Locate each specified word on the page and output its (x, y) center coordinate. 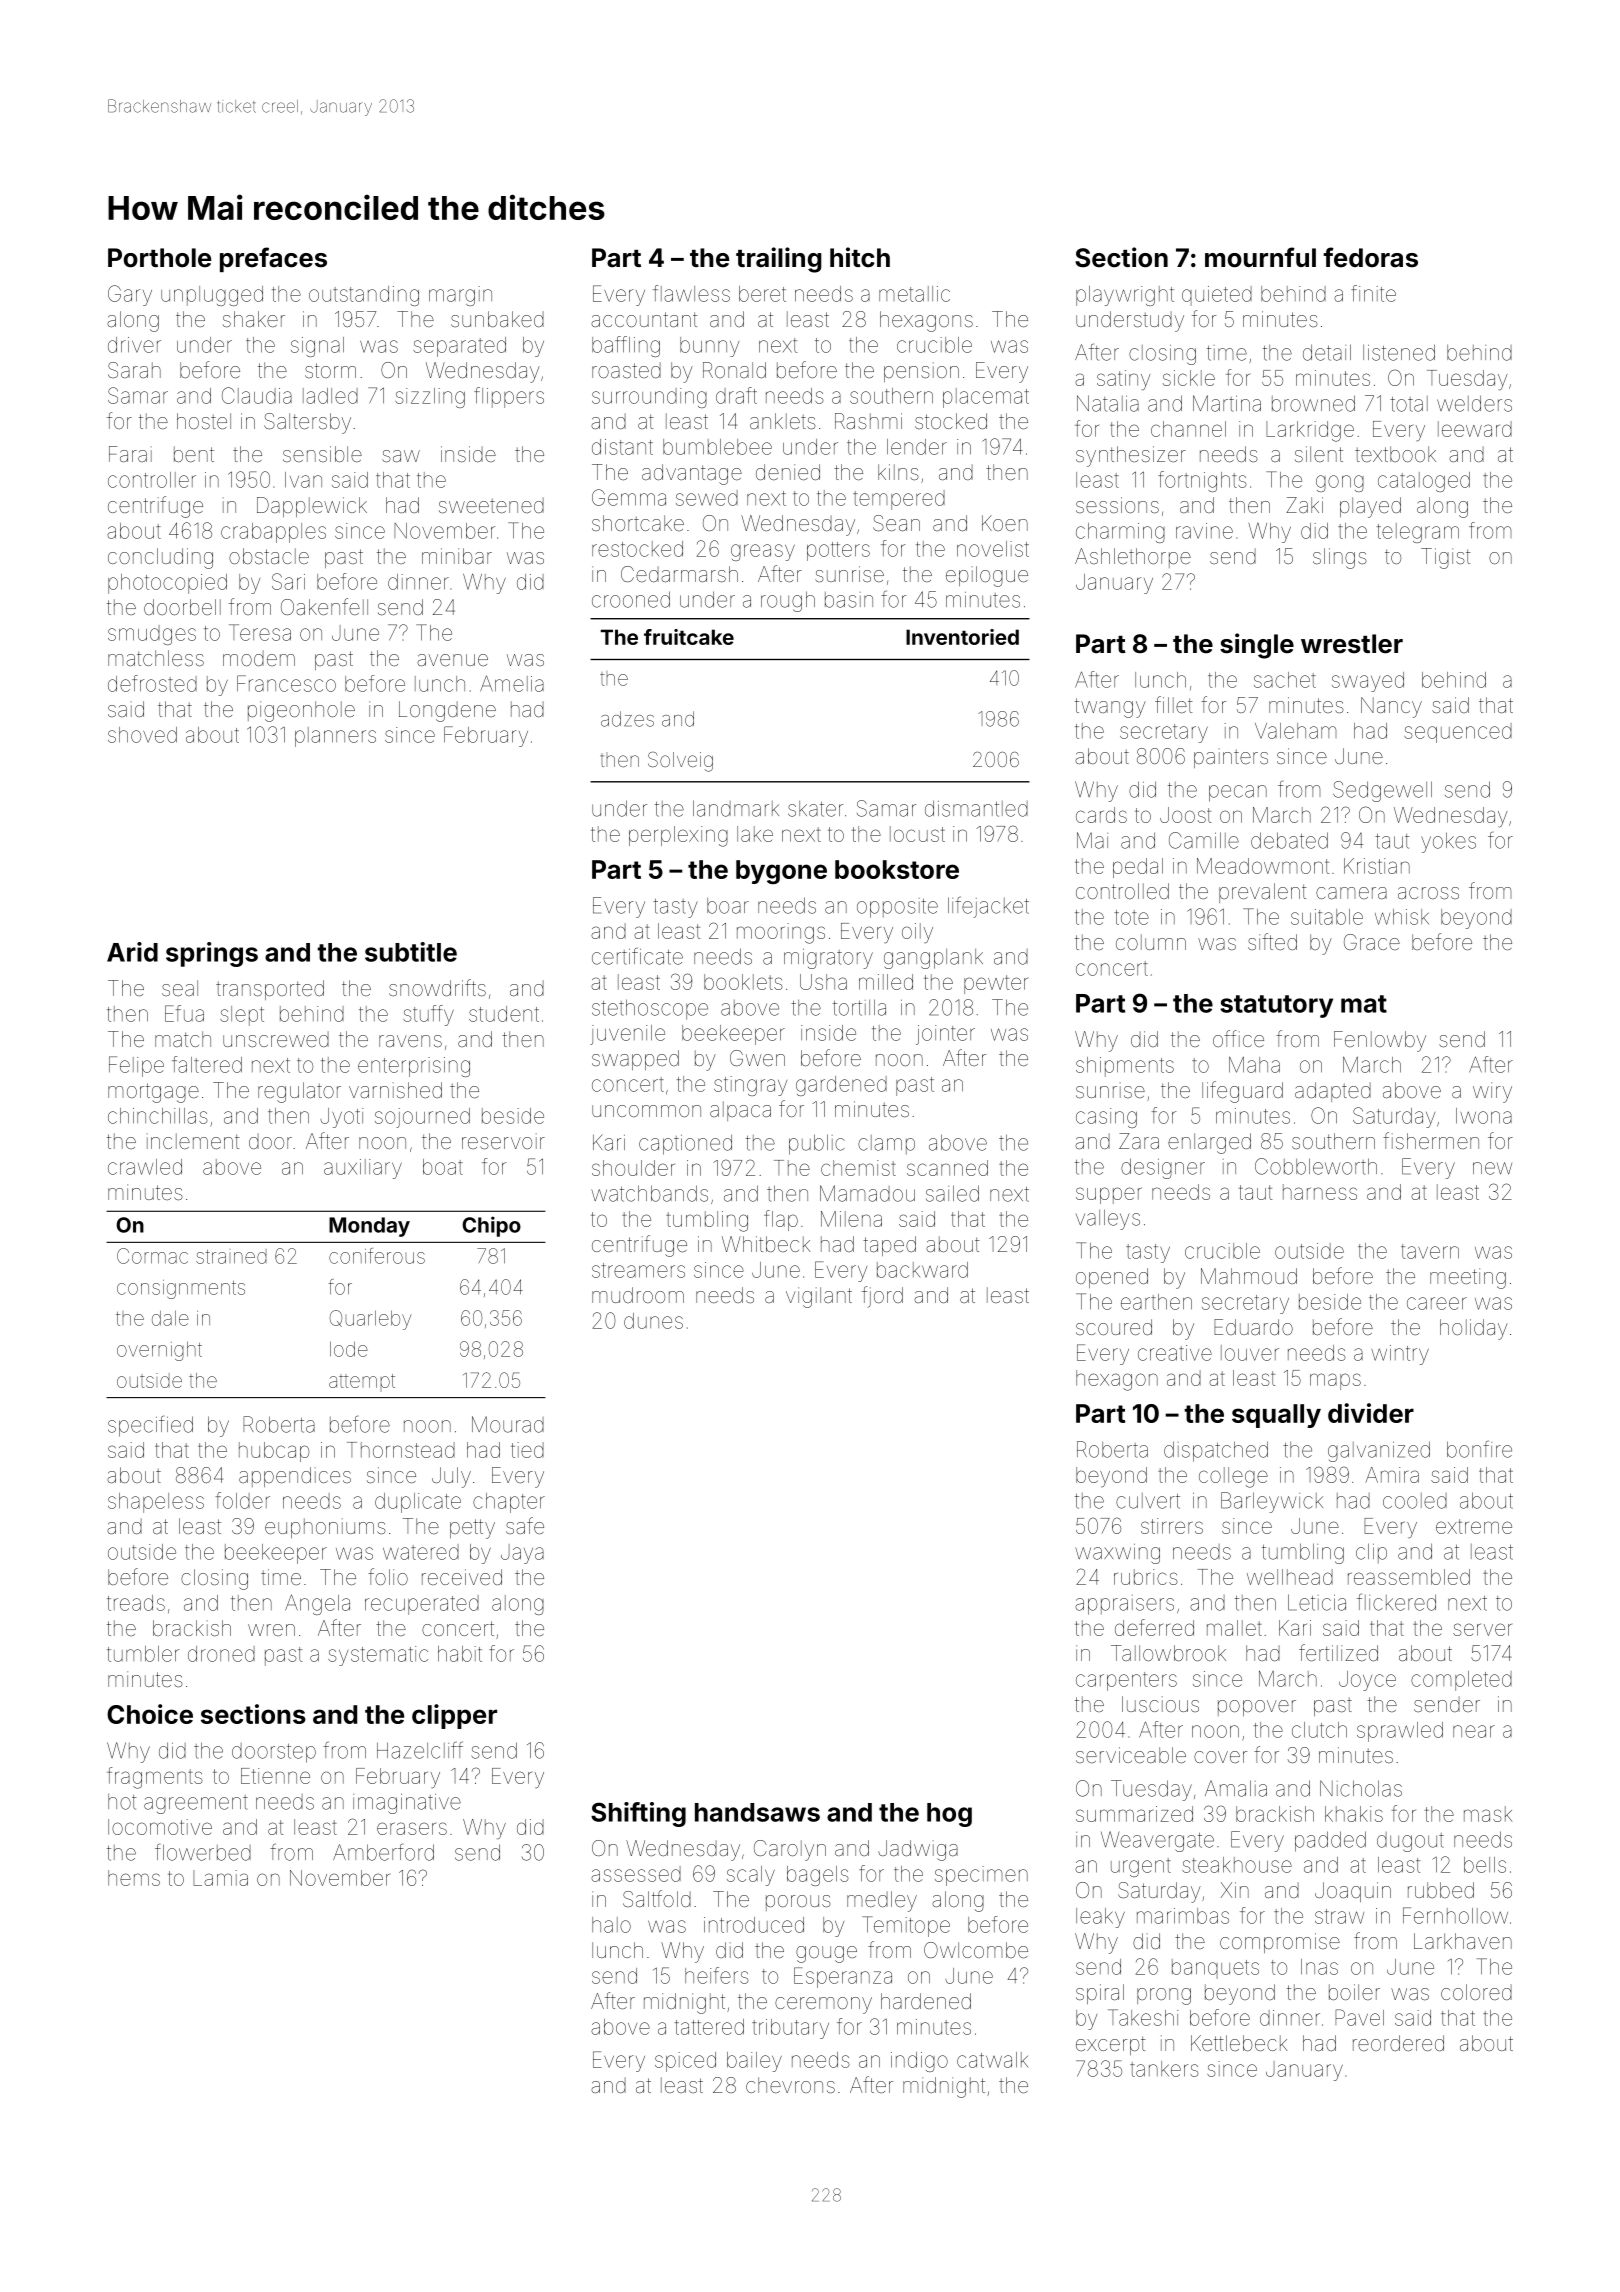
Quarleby (371, 1320)
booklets (743, 982)
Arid (132, 952)
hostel (204, 421)
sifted (1272, 941)
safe (525, 1525)
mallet (1234, 1628)
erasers (412, 1828)
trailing (779, 260)
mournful (1260, 257)
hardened (926, 2001)
